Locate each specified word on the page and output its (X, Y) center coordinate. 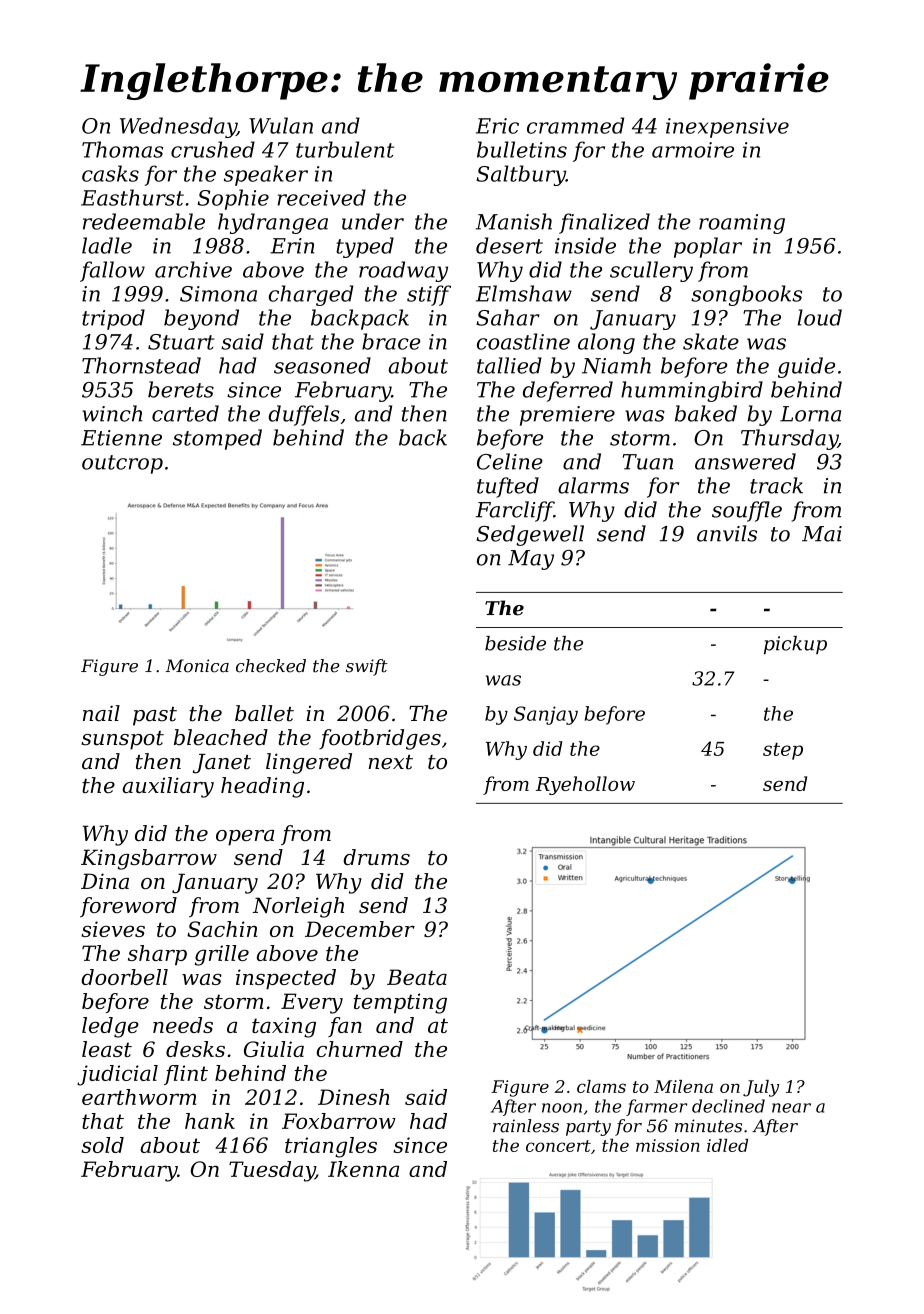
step (783, 751)
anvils (727, 533)
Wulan (281, 125)
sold (102, 1145)
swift (367, 667)
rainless (526, 1126)
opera (245, 838)
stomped (217, 439)
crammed (575, 125)
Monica (197, 666)
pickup (795, 645)
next (390, 762)
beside (515, 643)
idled (727, 1145)
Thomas (122, 149)
